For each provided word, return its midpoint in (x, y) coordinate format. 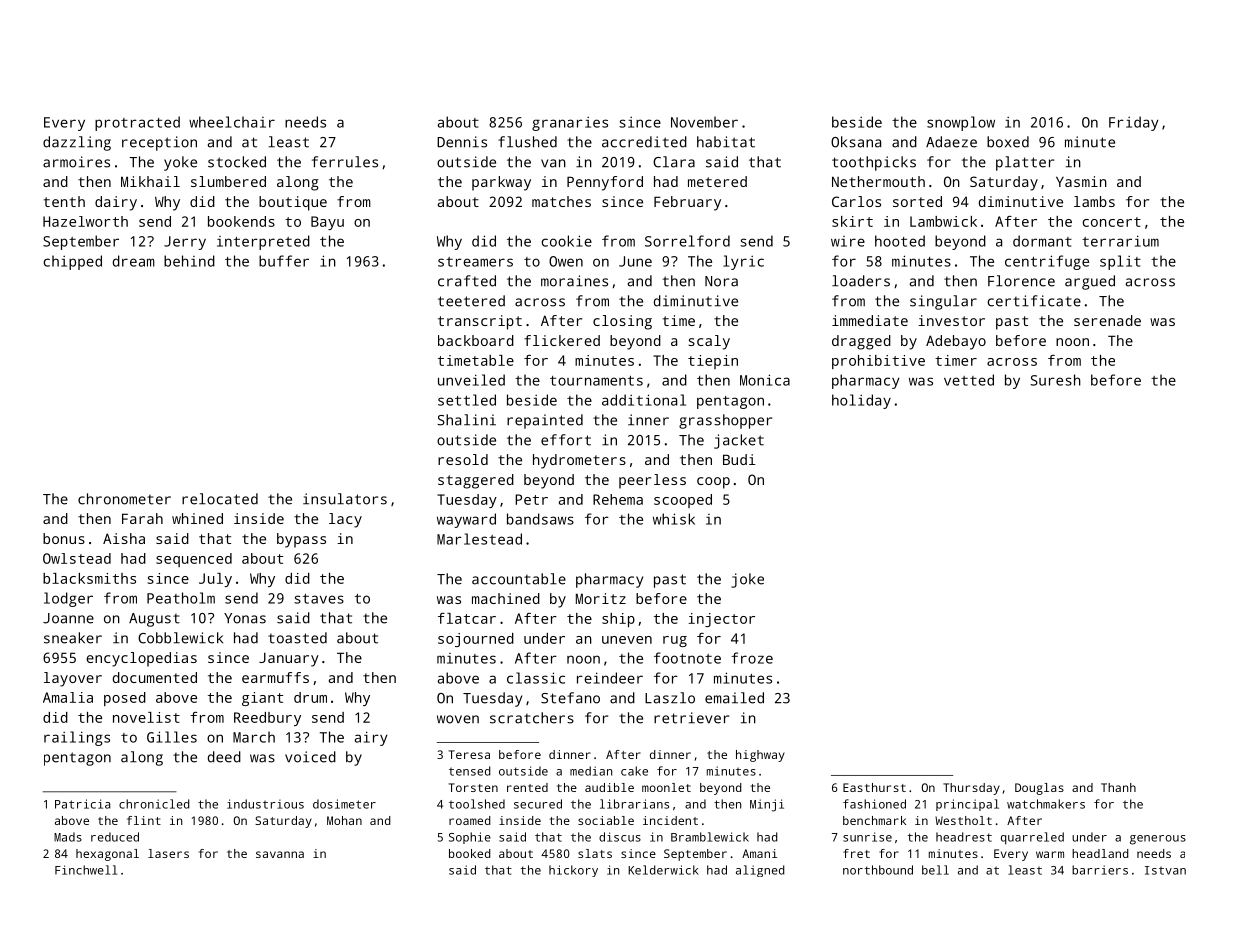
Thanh (1118, 787)
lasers (168, 853)
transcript (480, 322)
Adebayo (956, 342)
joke (747, 580)
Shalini (466, 420)
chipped (72, 262)
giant (262, 699)
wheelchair (232, 122)
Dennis (462, 142)
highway (760, 756)
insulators (345, 499)
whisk (674, 519)
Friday (1134, 123)
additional (644, 400)
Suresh (1055, 380)
